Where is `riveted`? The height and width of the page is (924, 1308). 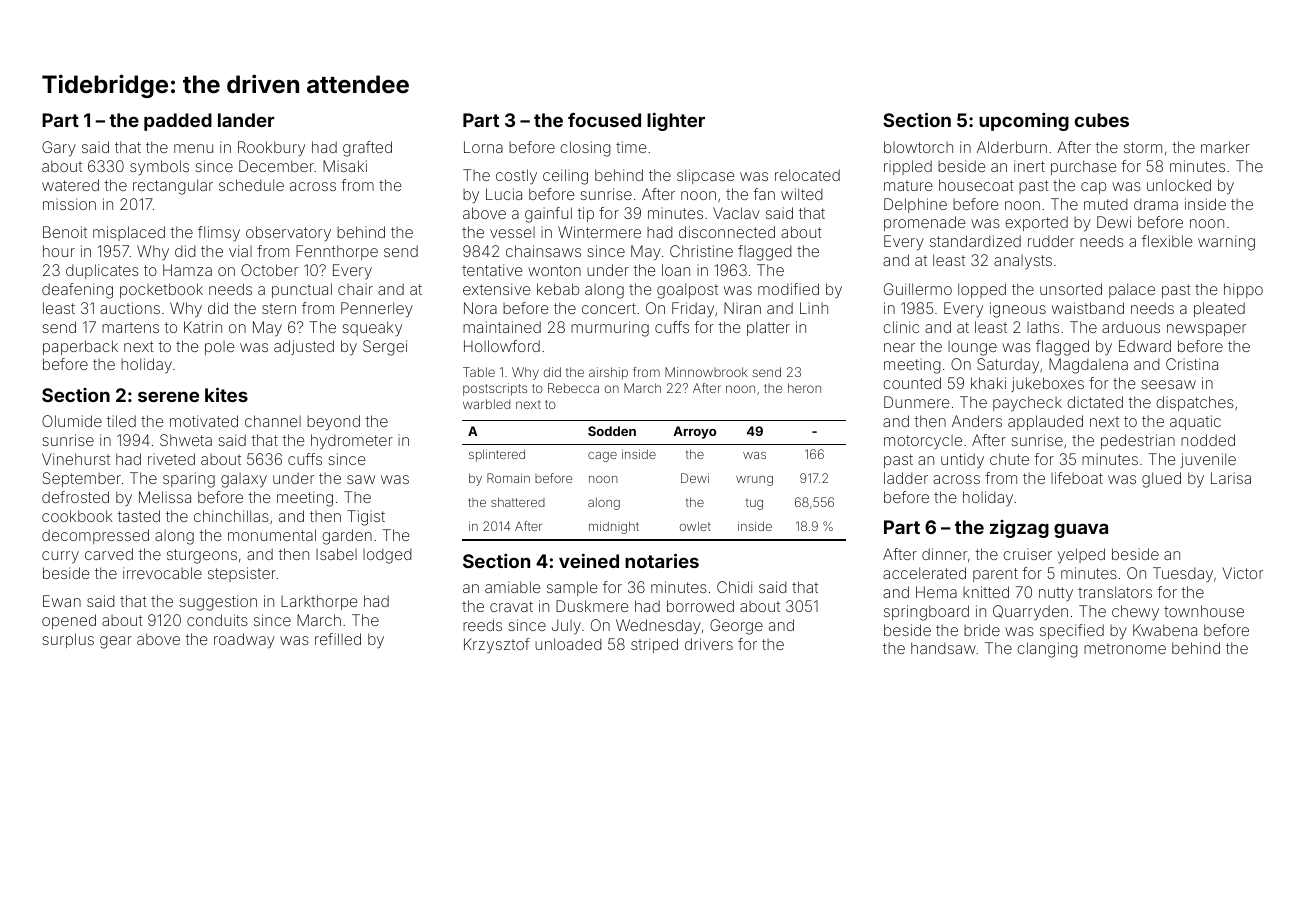 riveted is located at coordinates (171, 459).
